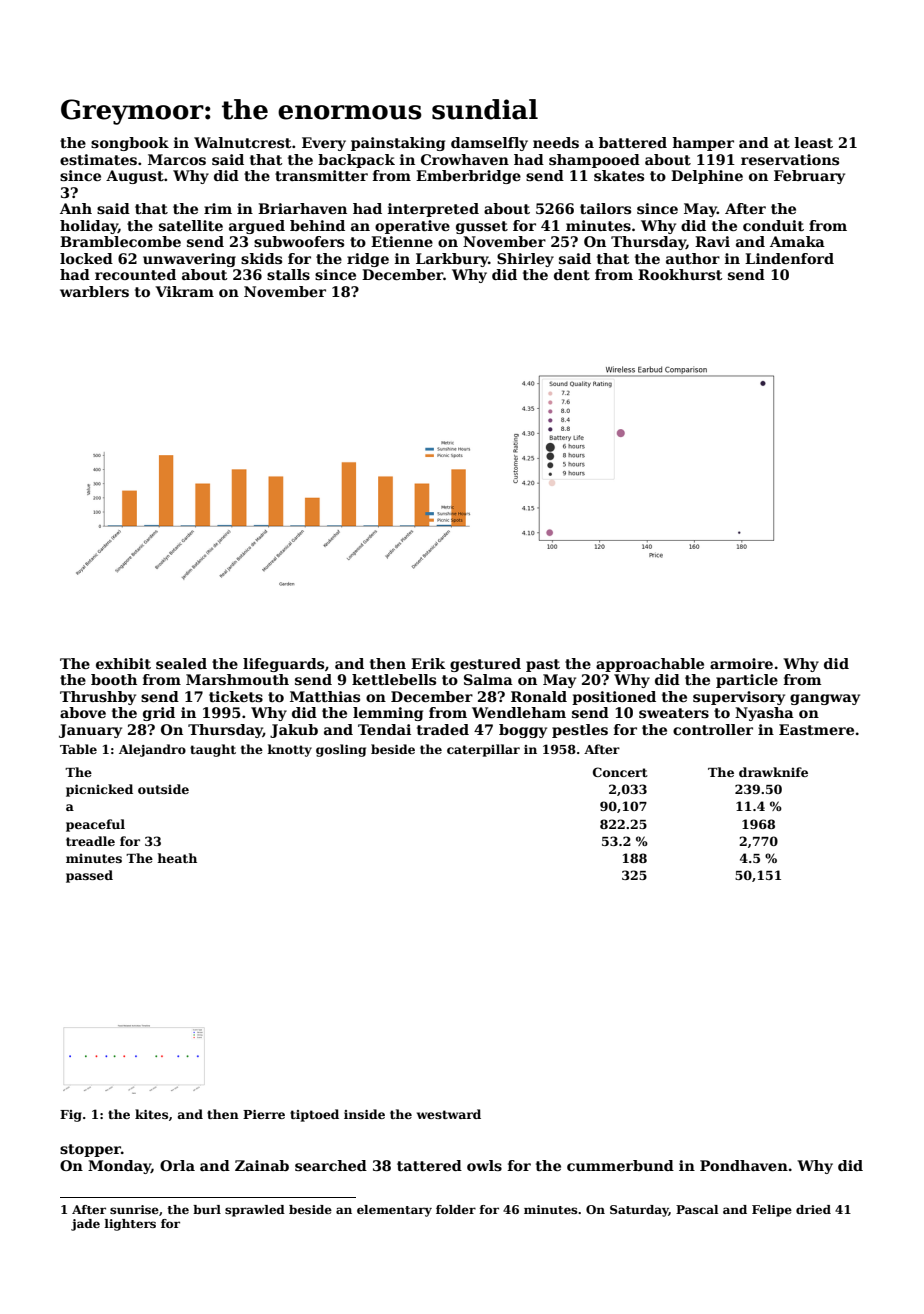 This screenshot has height=1314, width=924. I want to click on burl, so click(207, 1209).
